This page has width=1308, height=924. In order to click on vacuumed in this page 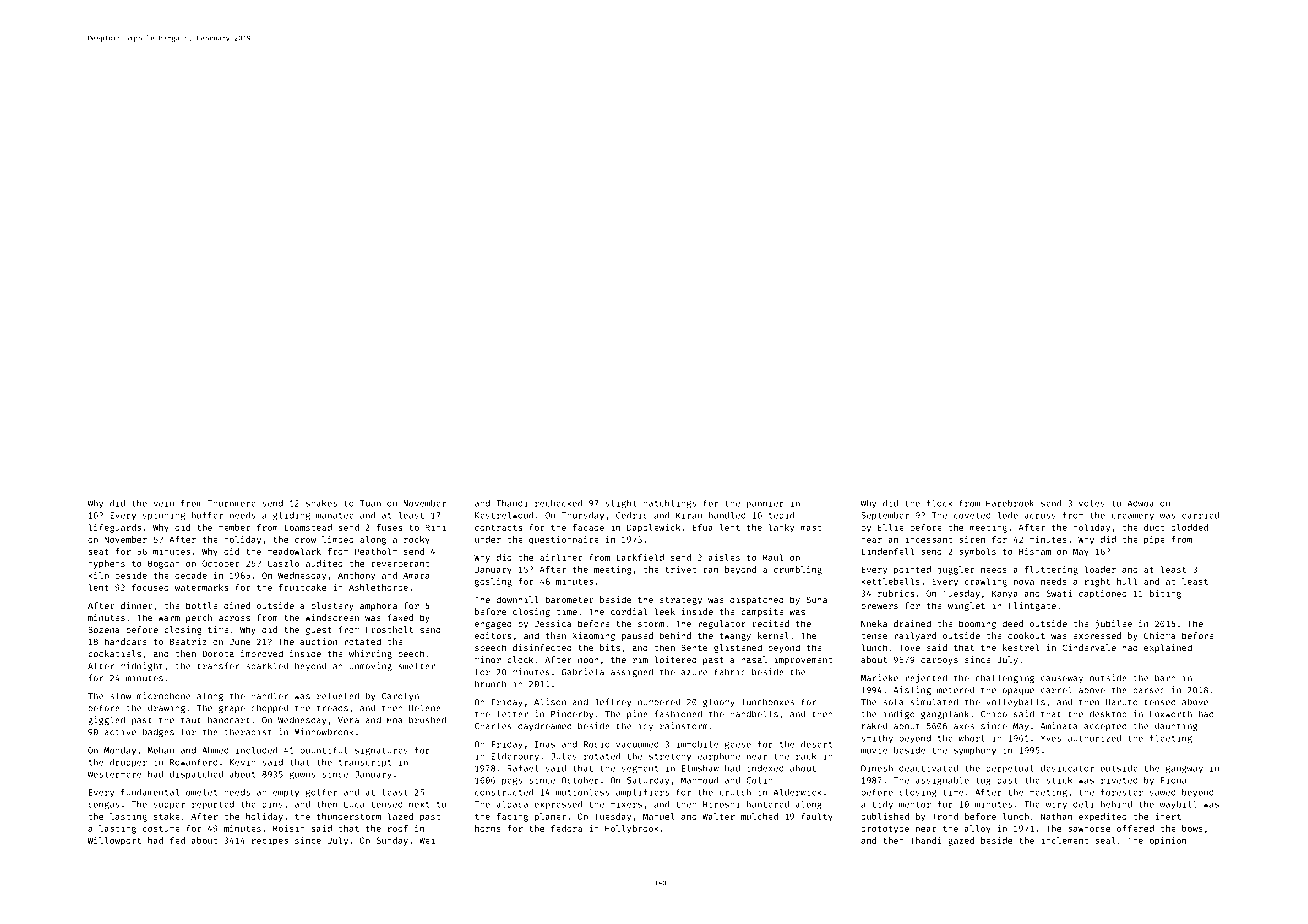, I will do `click(637, 744)`.
